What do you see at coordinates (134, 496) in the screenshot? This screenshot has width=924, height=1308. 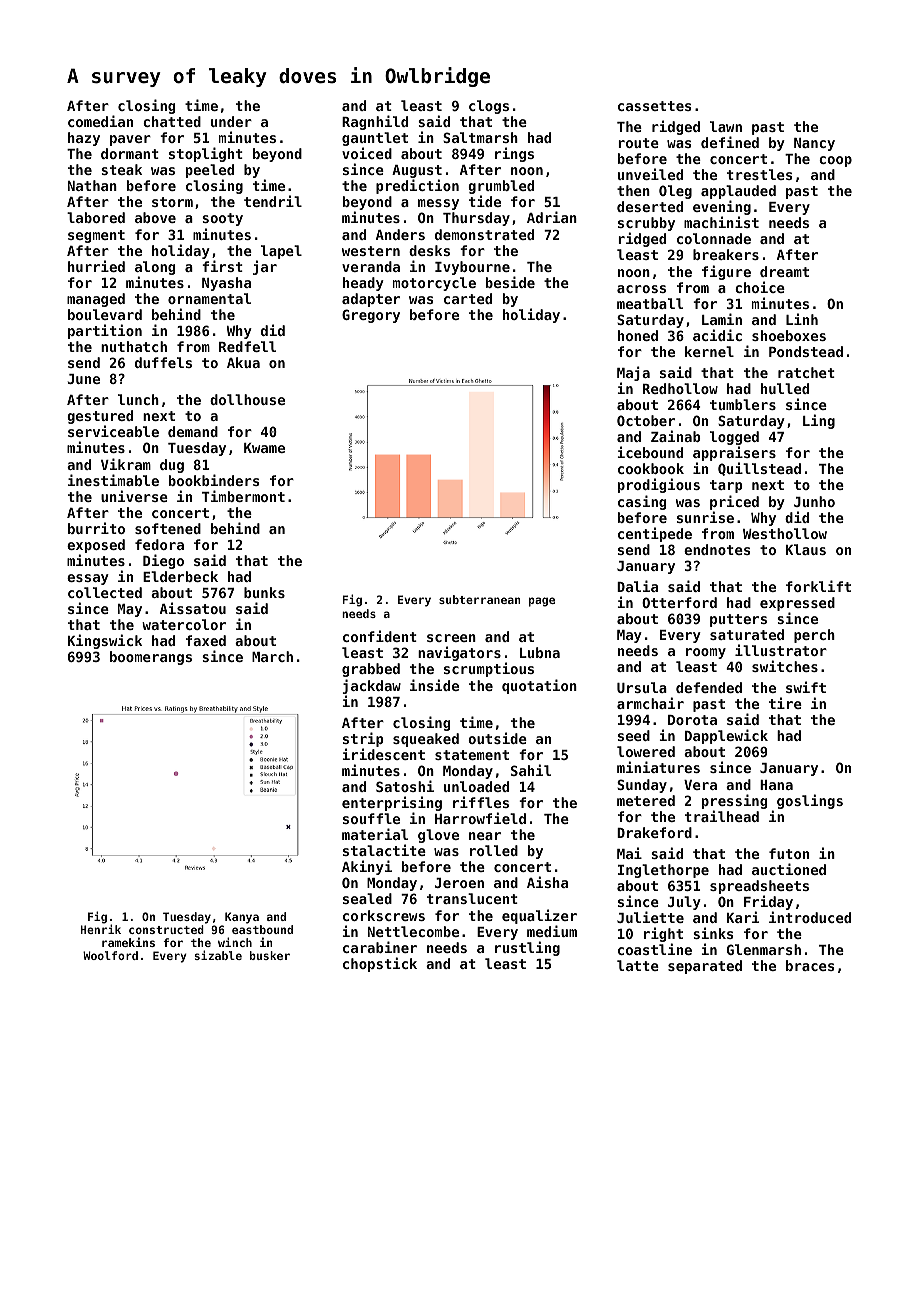 I see `universe` at bounding box center [134, 496].
